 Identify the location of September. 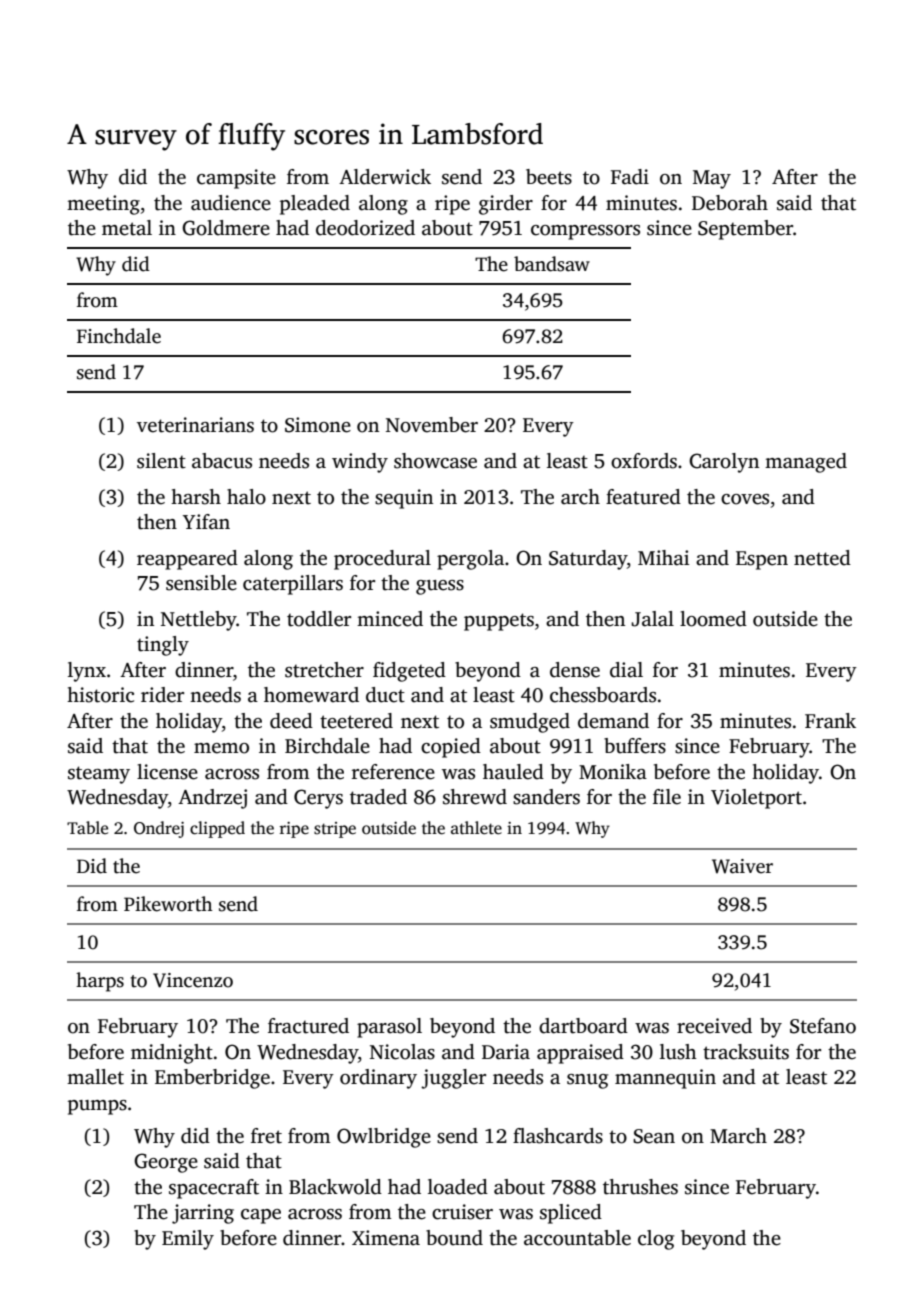
(745, 230).
